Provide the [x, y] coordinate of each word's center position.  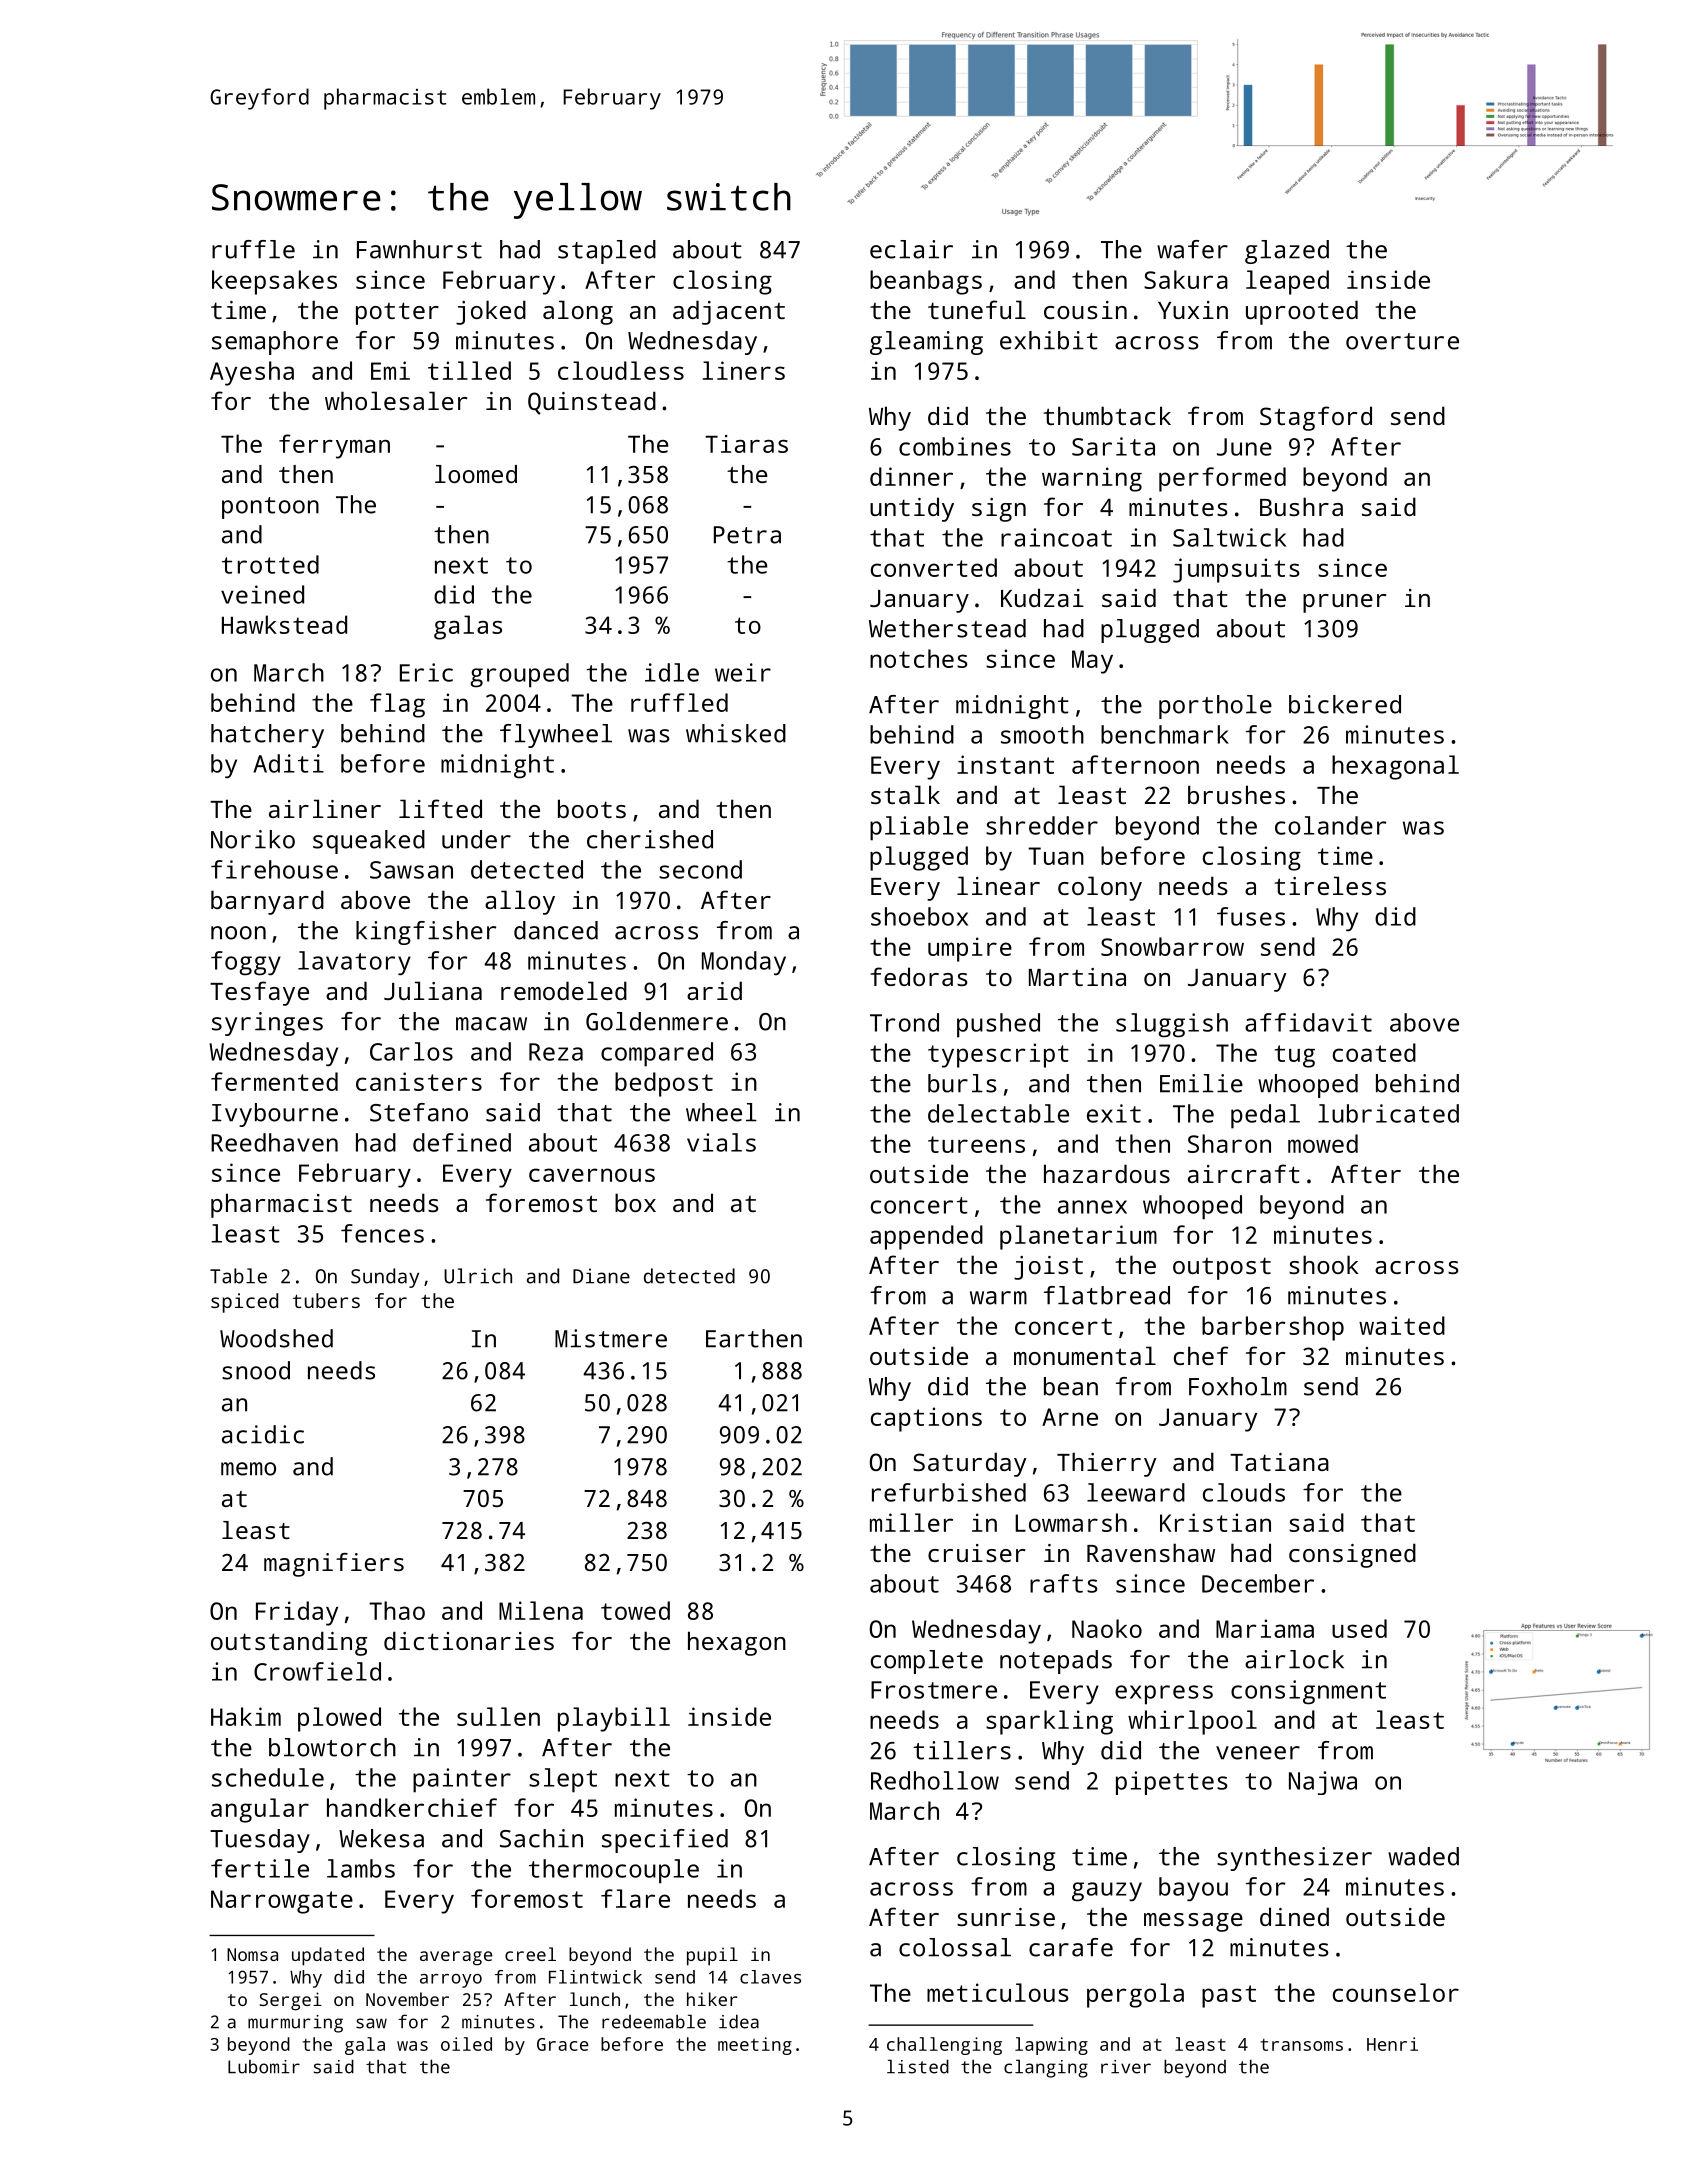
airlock [1294, 1659]
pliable [919, 828]
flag [397, 705]
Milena [541, 1610]
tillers [962, 1750]
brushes [1236, 794]
